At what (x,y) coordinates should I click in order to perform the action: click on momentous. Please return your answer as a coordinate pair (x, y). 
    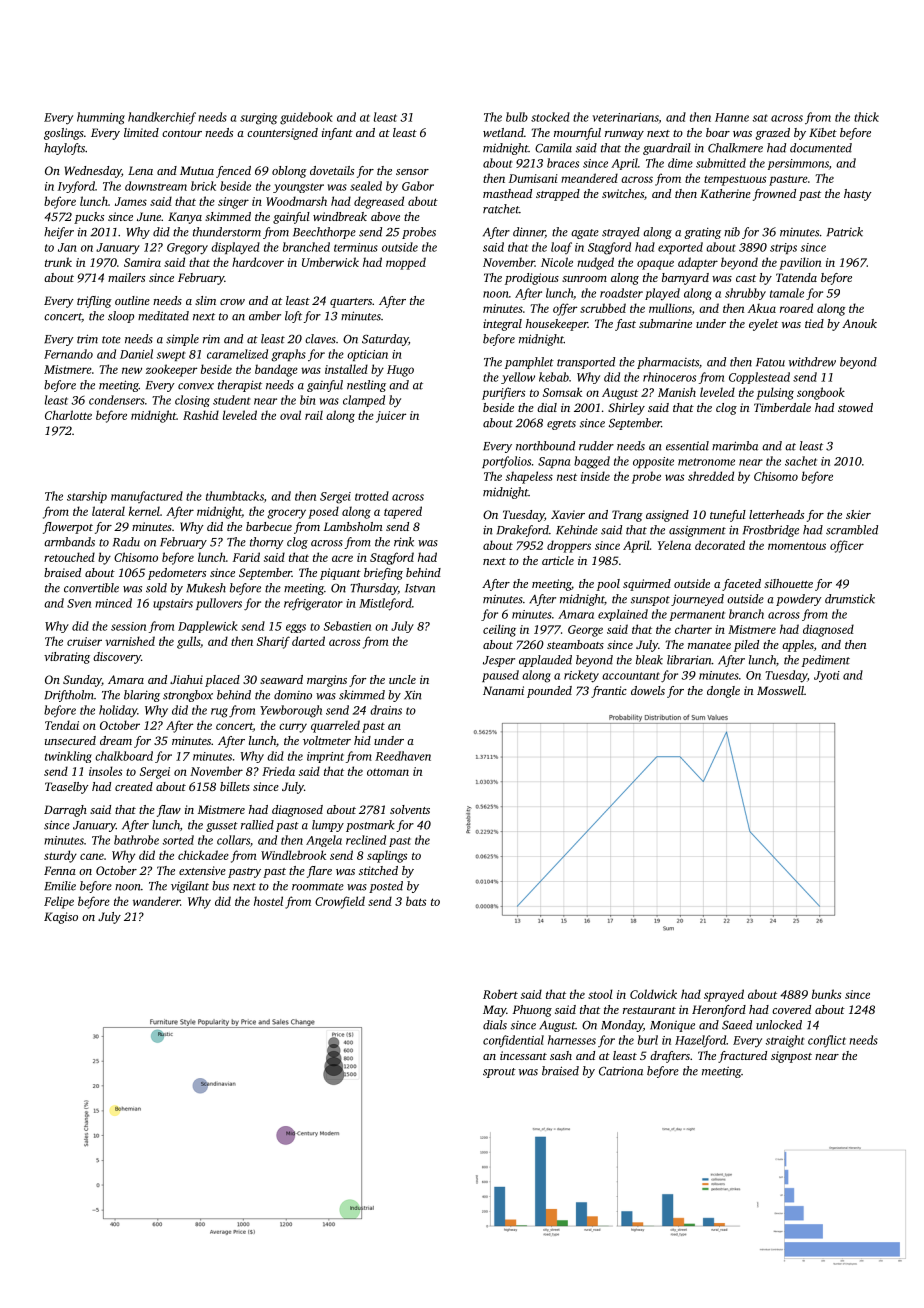
    Looking at the image, I should click on (797, 546).
